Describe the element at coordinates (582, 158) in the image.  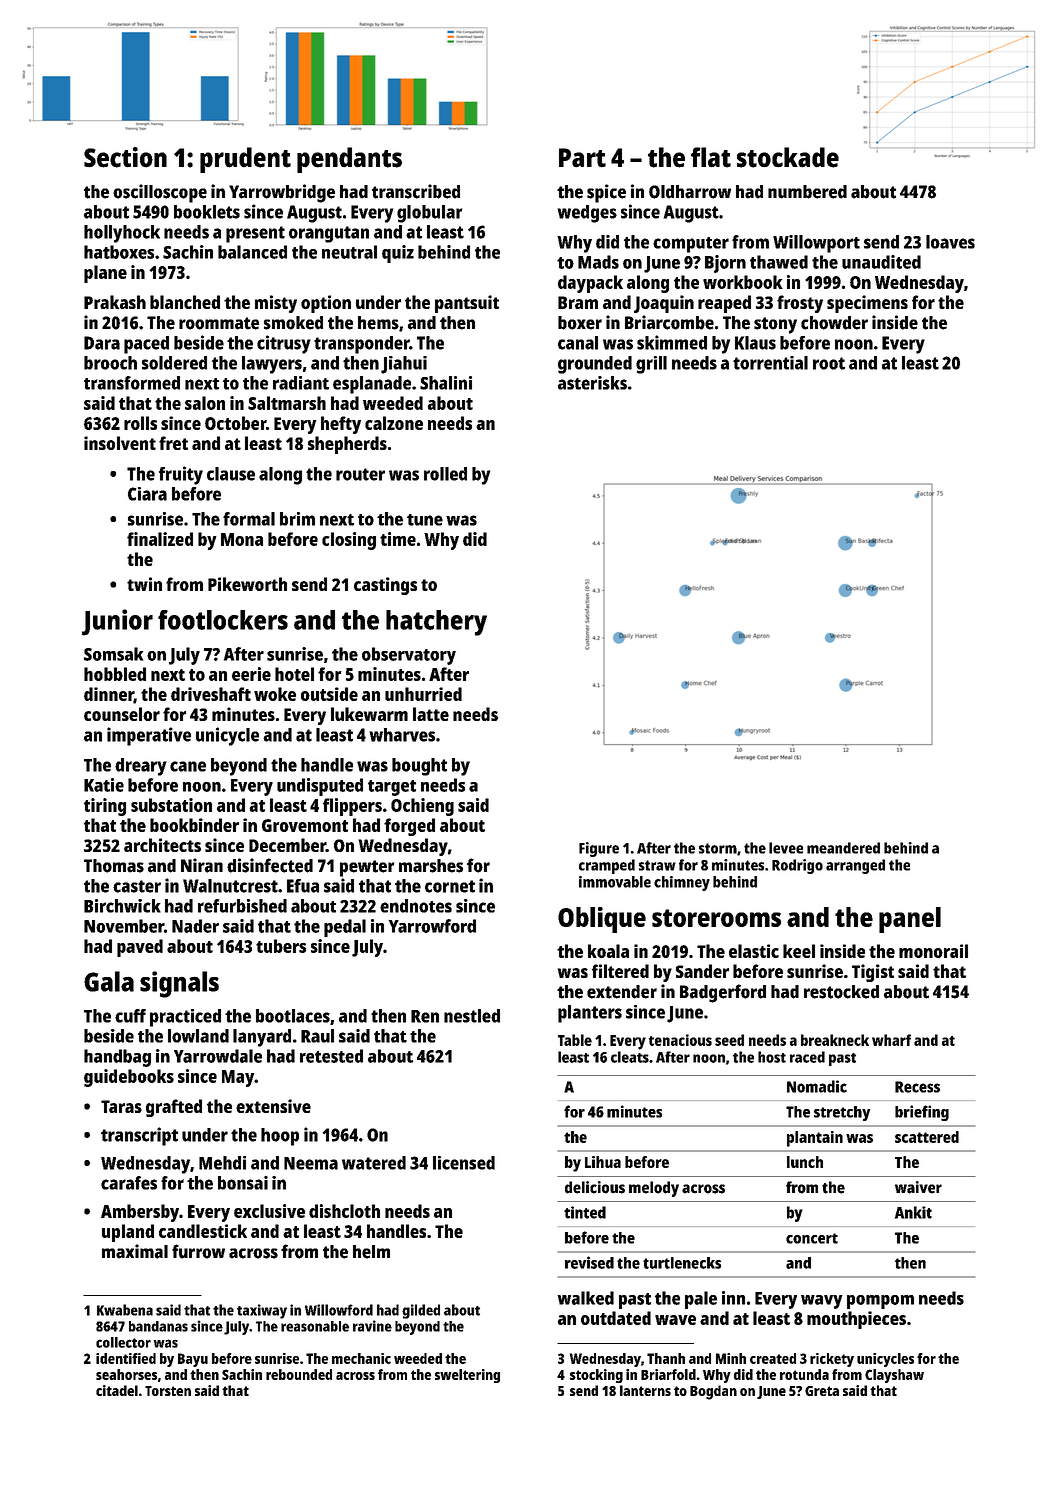
I see `Part` at that location.
